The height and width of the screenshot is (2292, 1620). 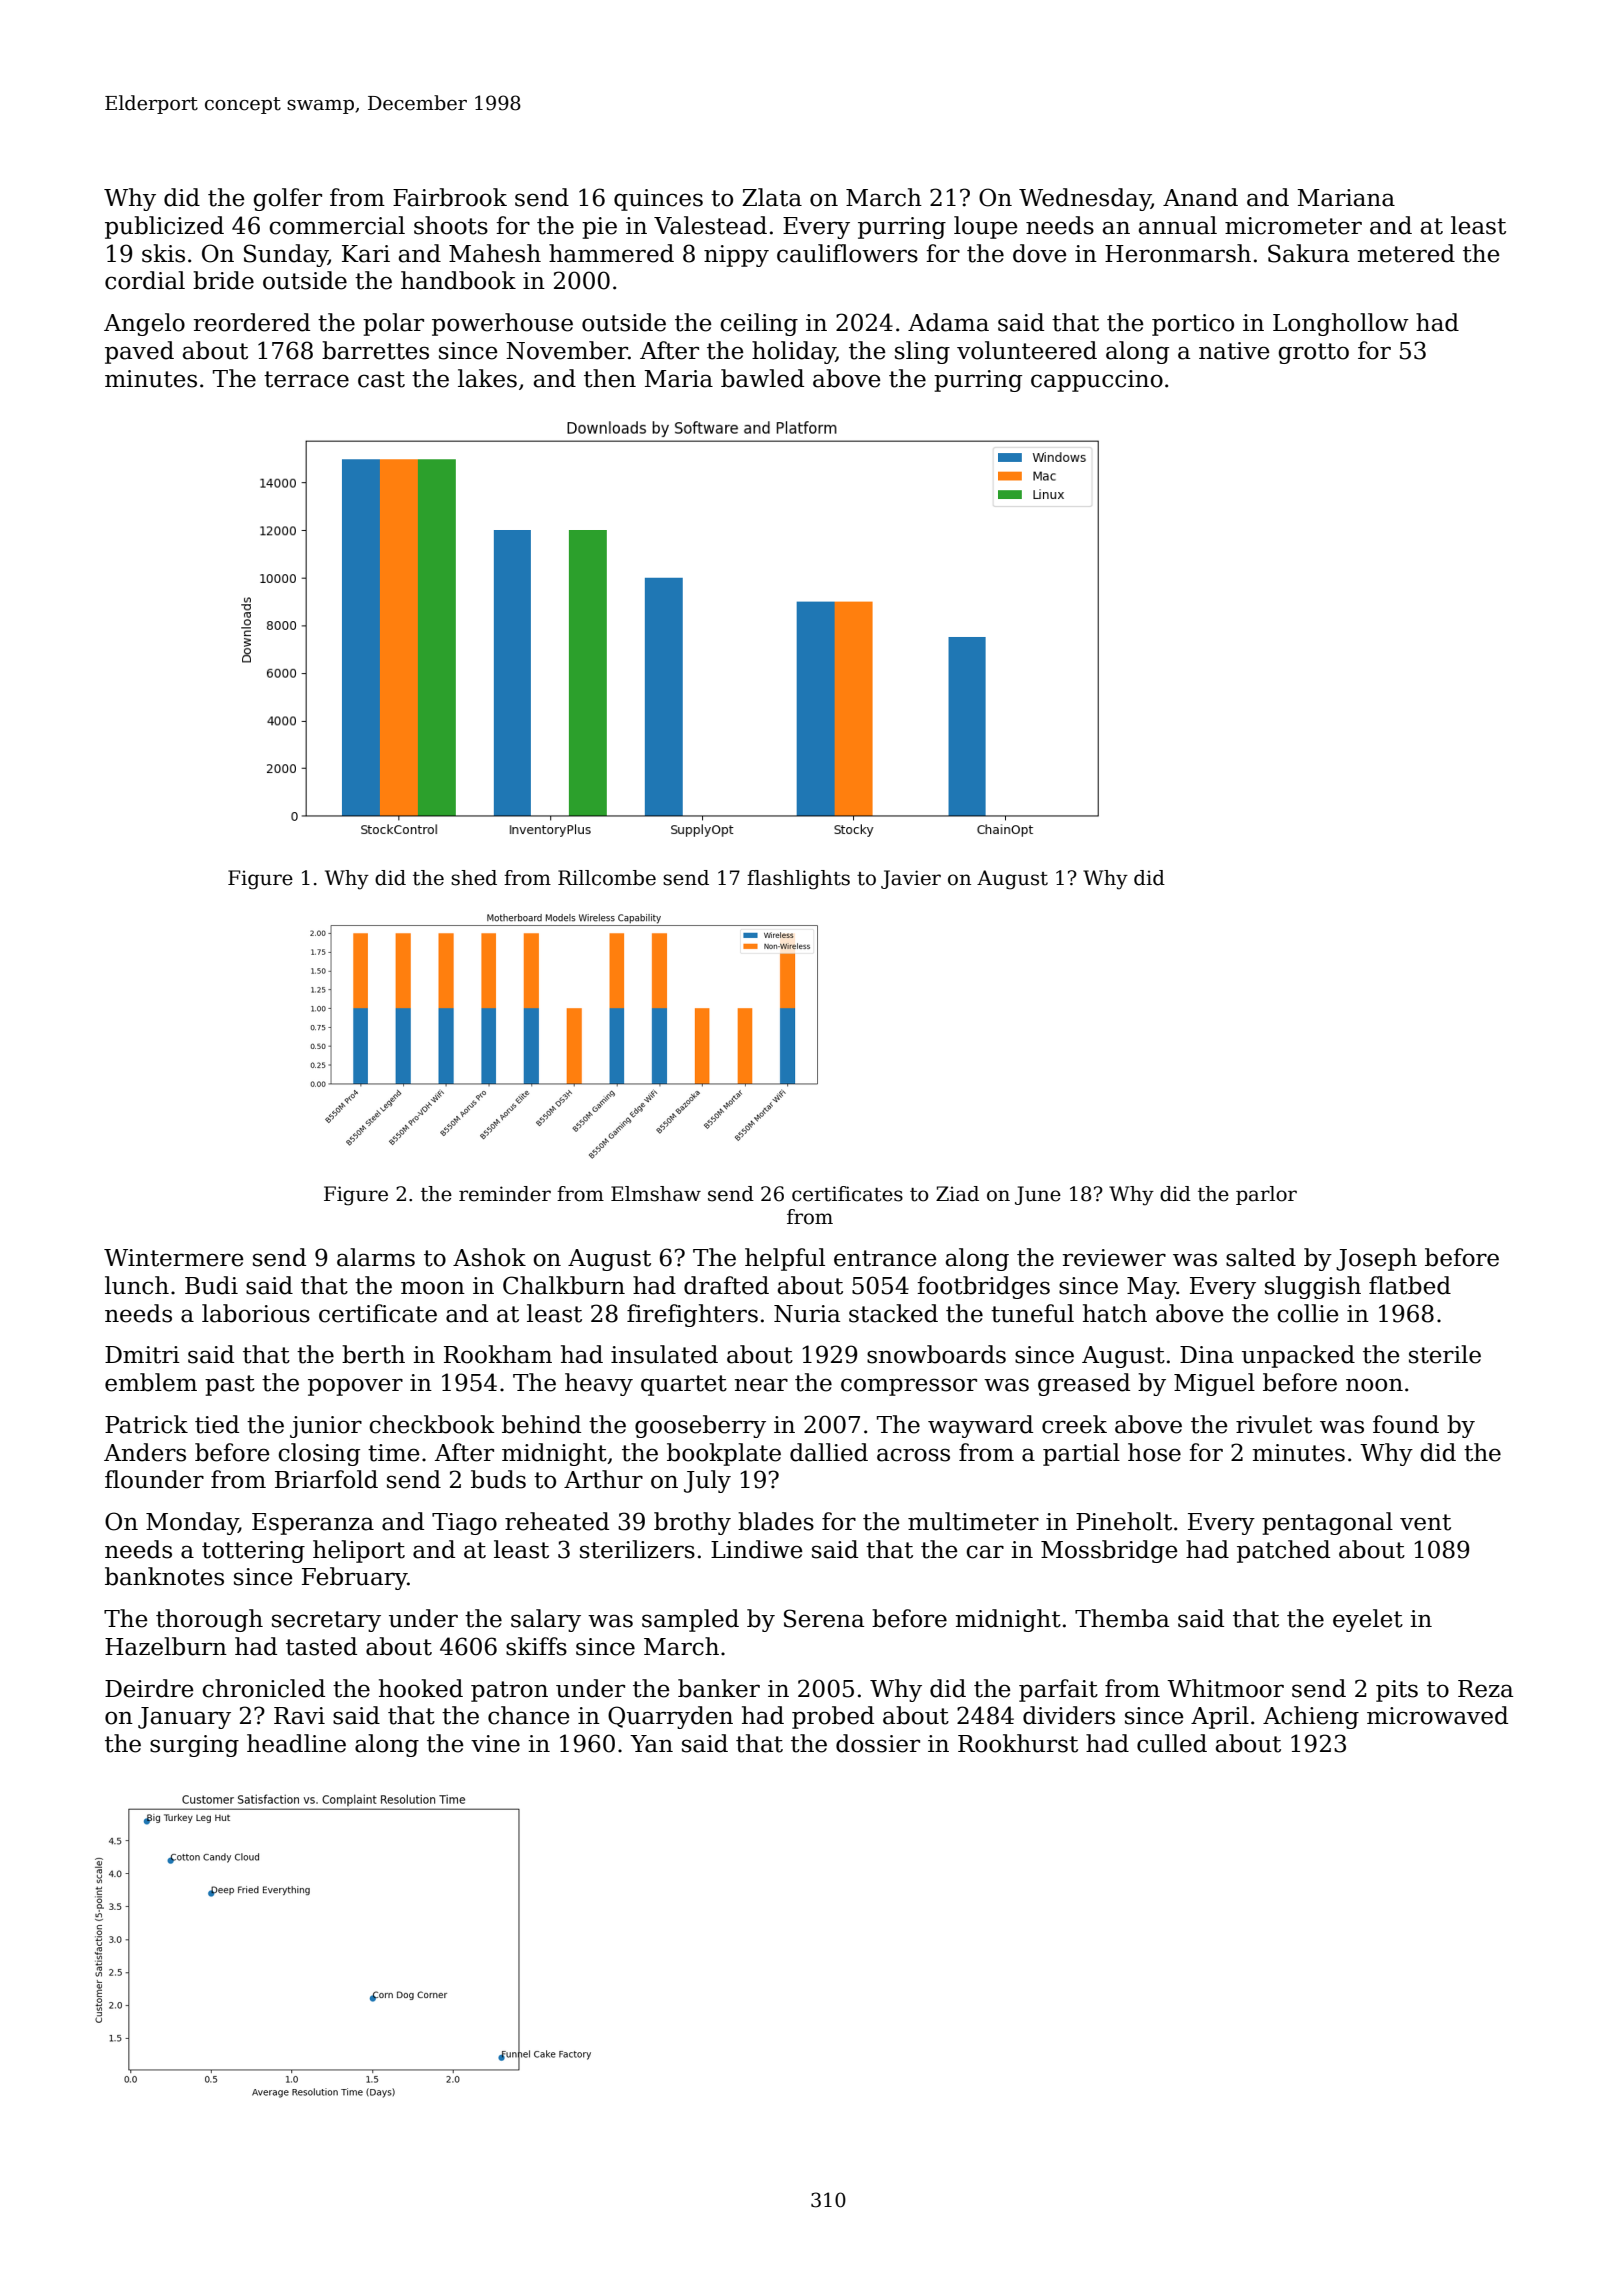 I want to click on headline, so click(x=296, y=1743).
